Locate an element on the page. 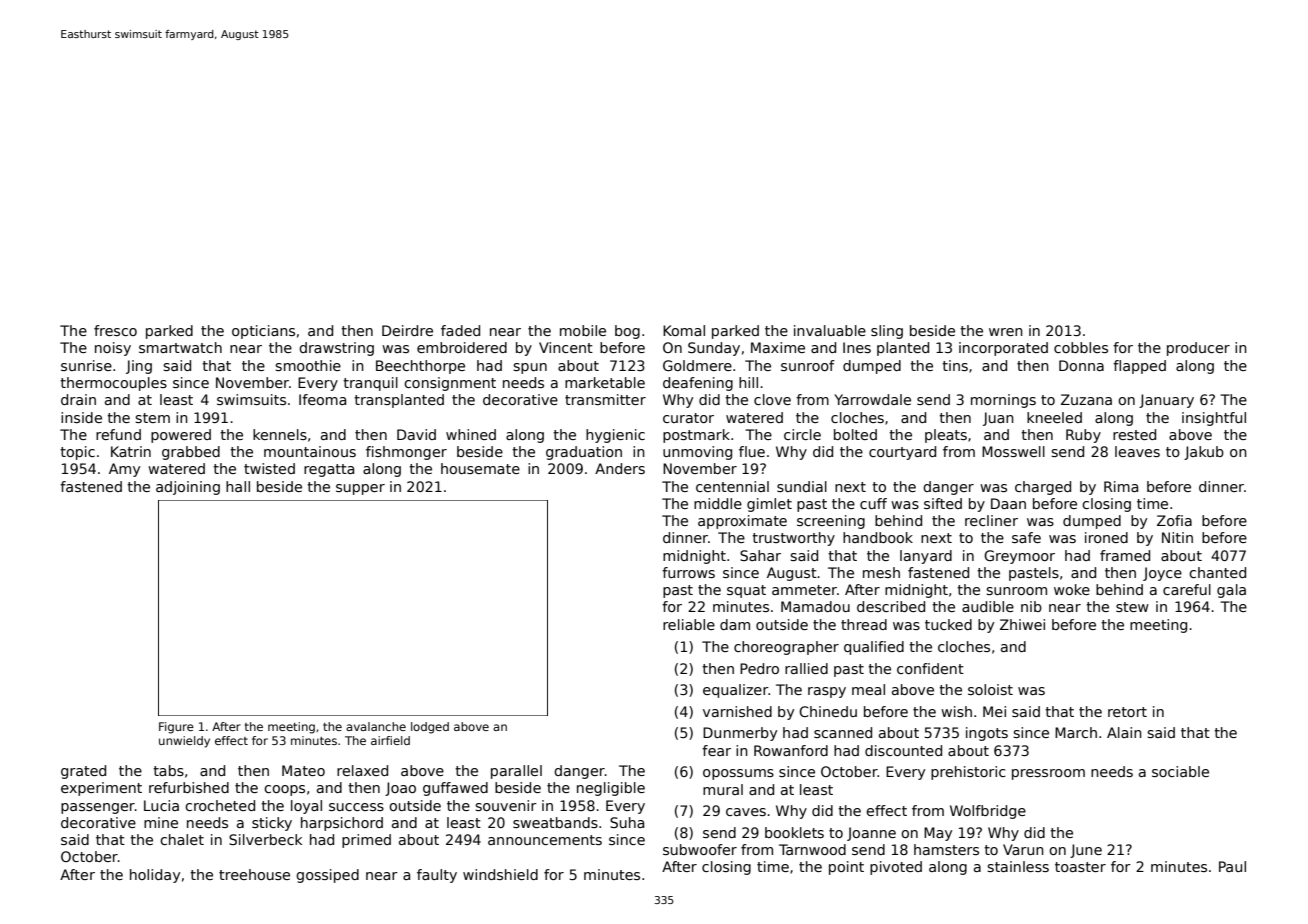 The image size is (1308, 924). mobile is located at coordinates (583, 330).
